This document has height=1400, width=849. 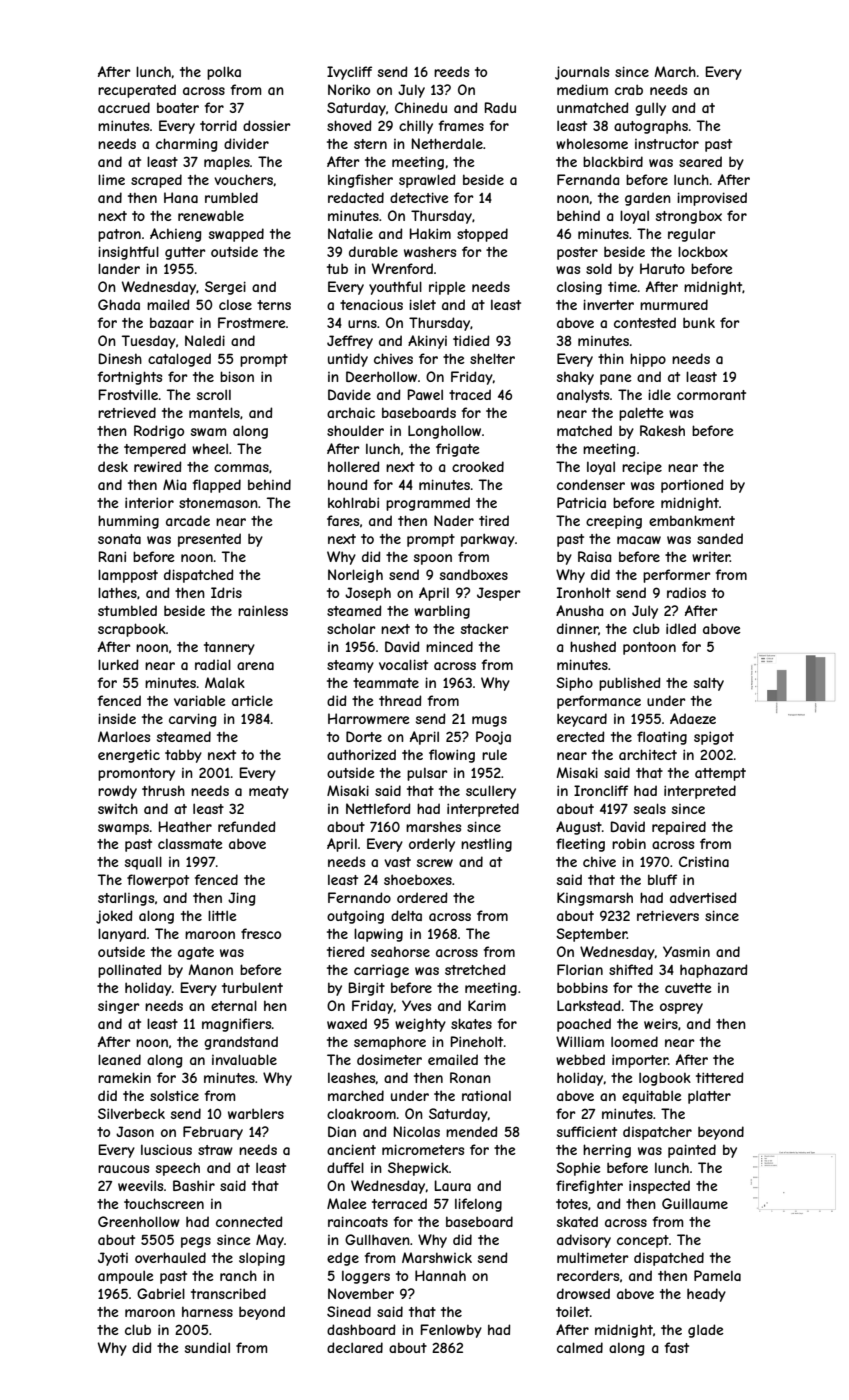 What do you see at coordinates (643, 1241) in the document?
I see `concept` at bounding box center [643, 1241].
